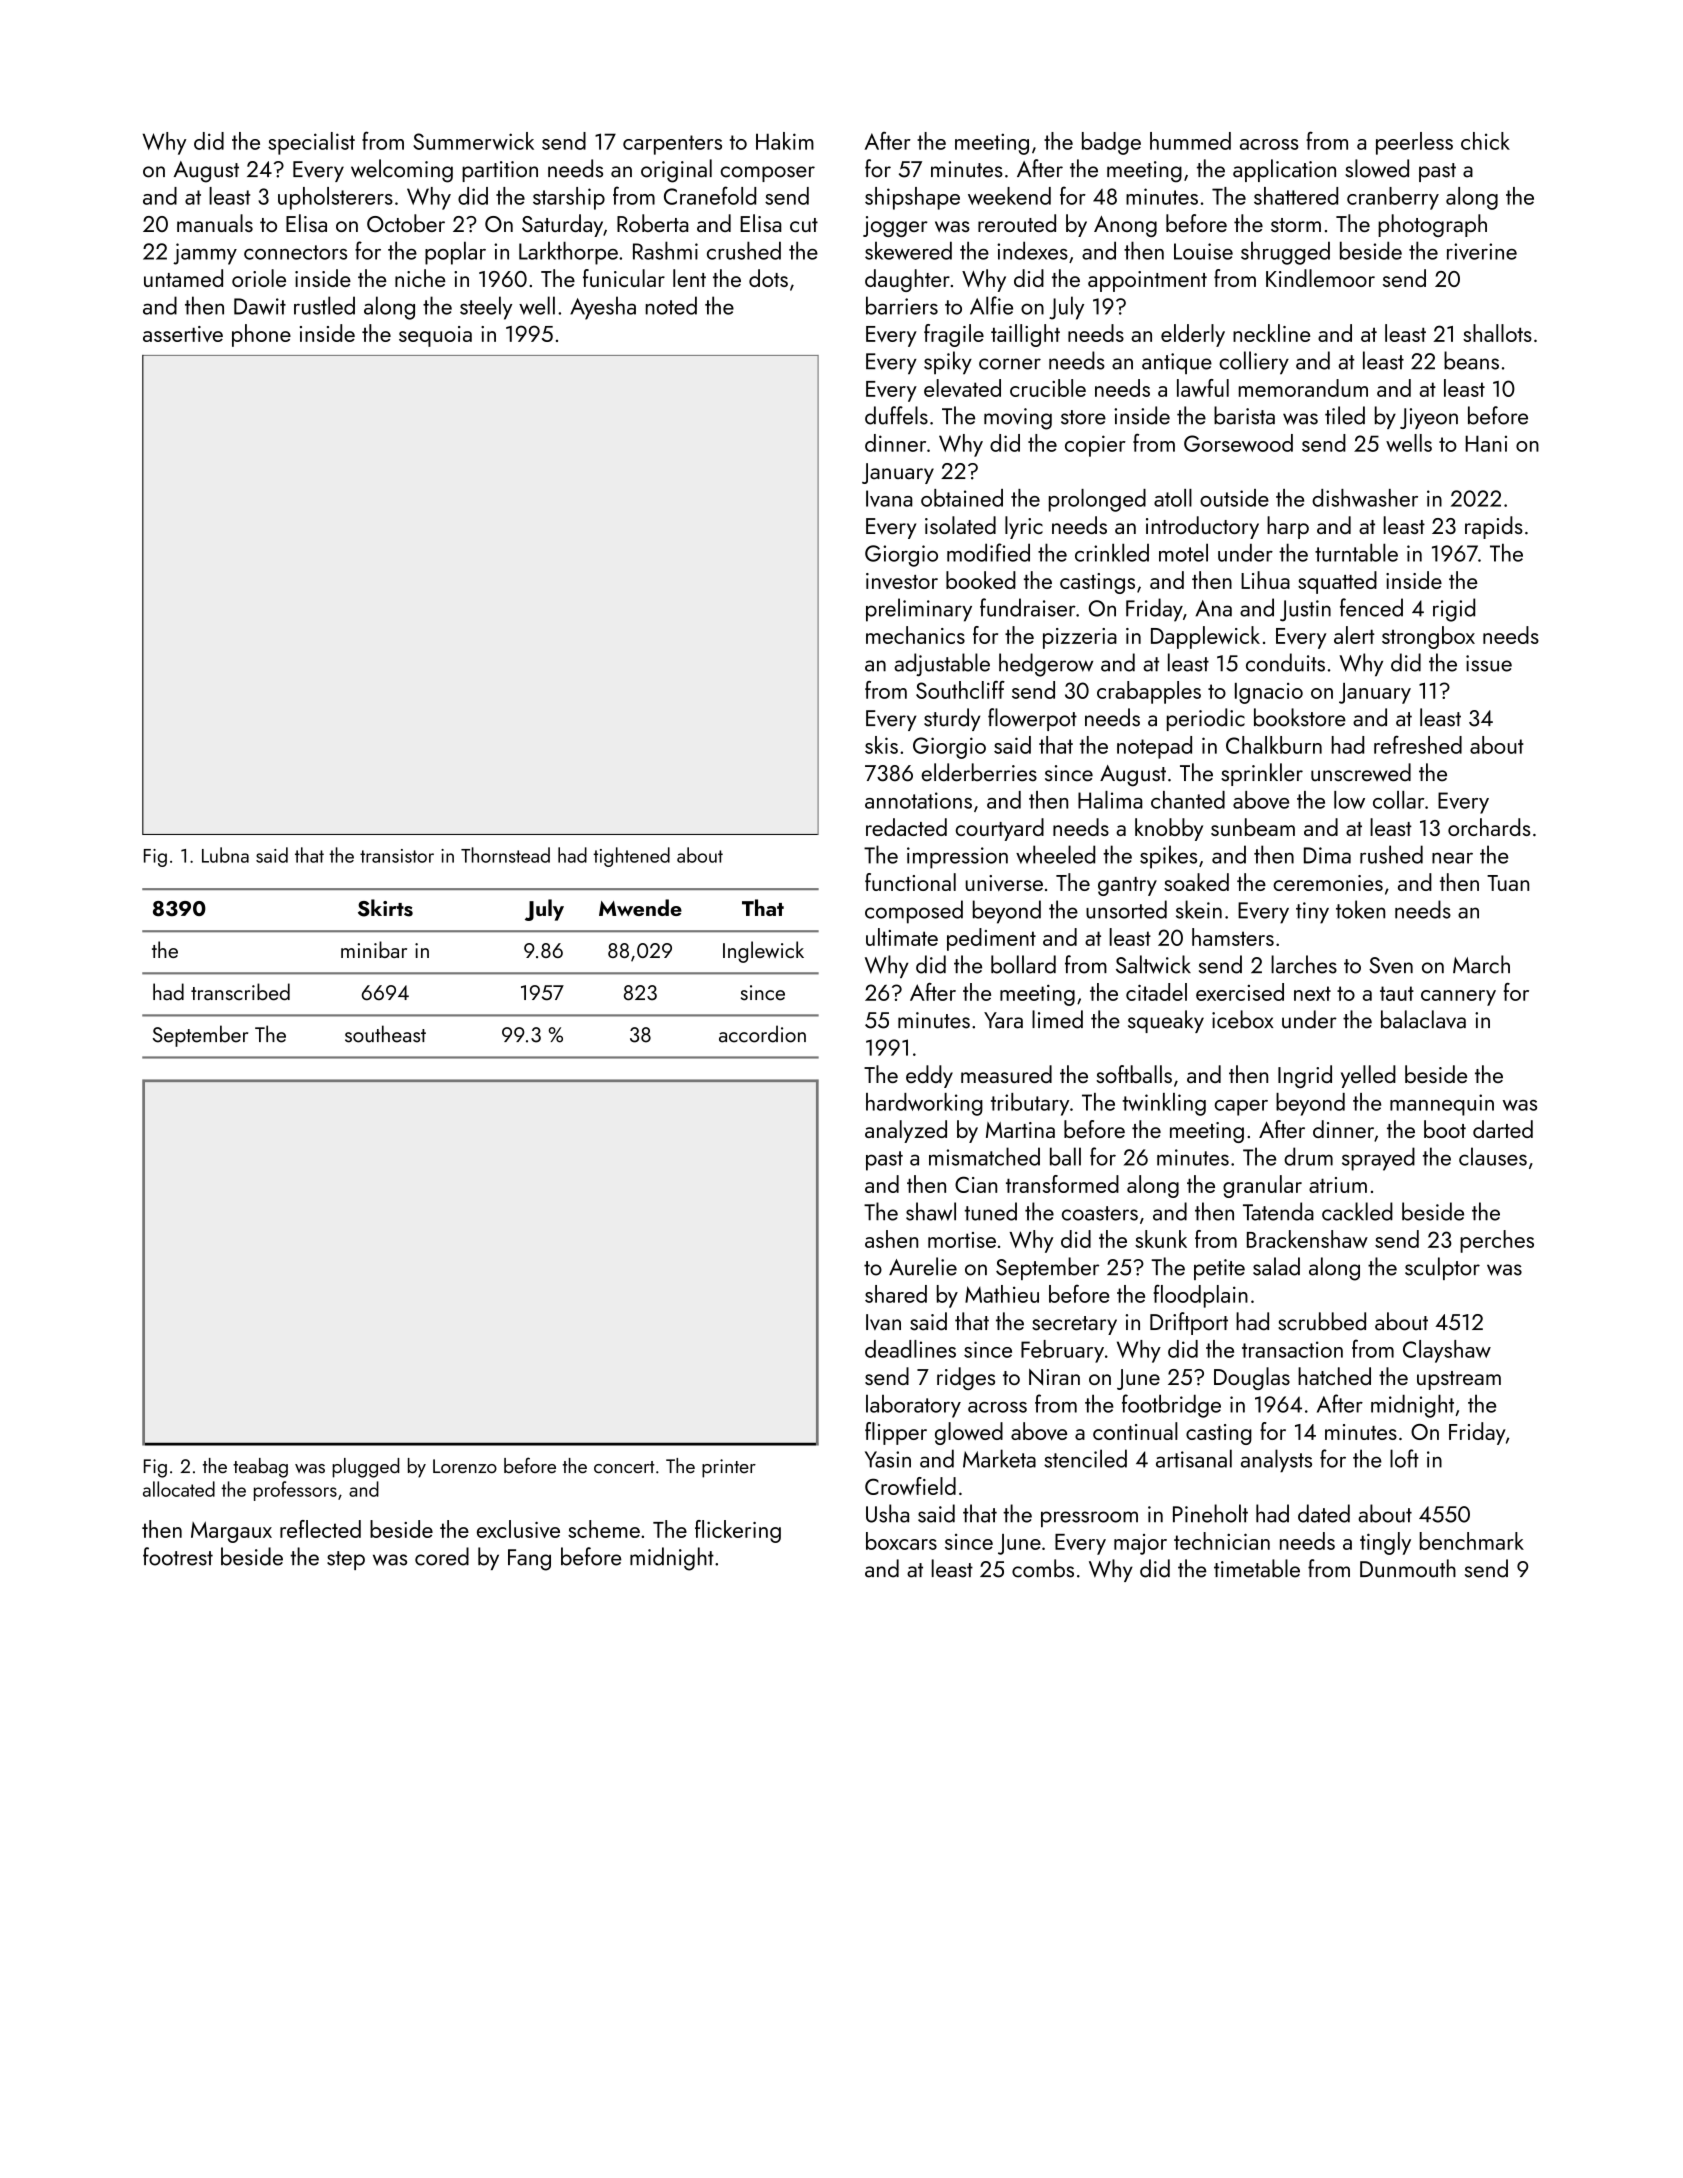  What do you see at coordinates (1269, 693) in the document?
I see `Ignacio` at bounding box center [1269, 693].
